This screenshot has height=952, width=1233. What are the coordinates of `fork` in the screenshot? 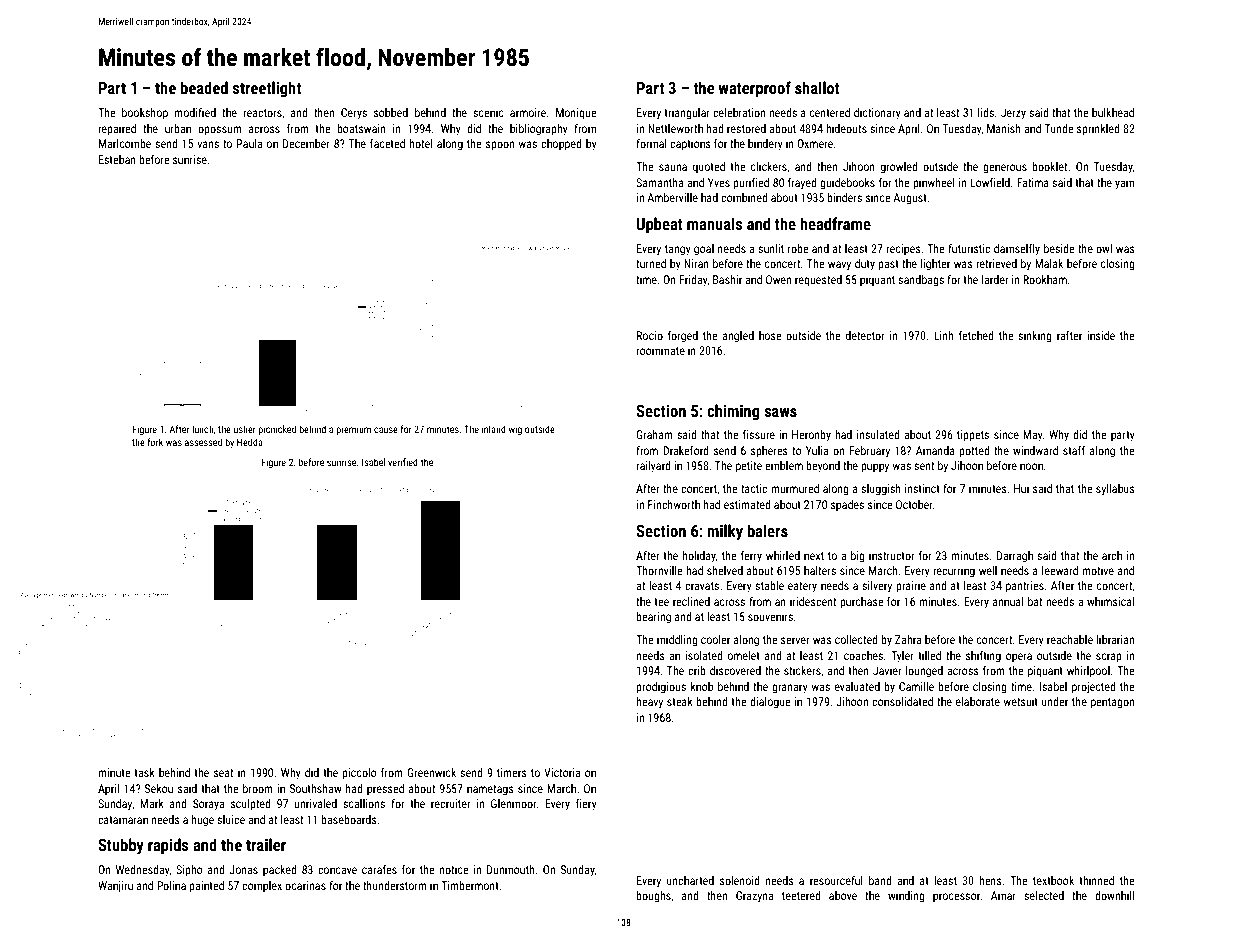 It's located at (155, 442).
